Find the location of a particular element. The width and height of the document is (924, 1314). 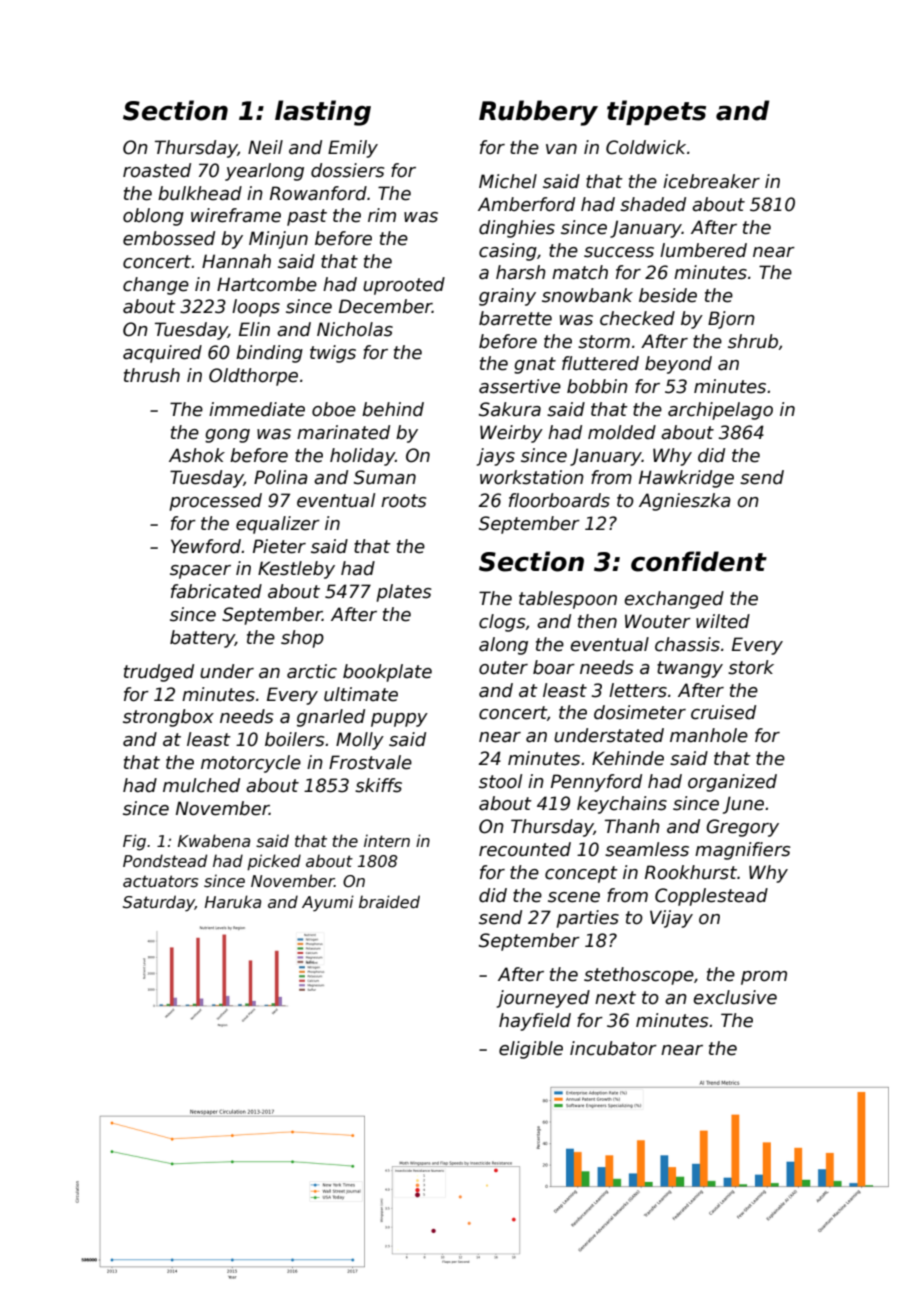

Rubbery is located at coordinates (538, 113).
